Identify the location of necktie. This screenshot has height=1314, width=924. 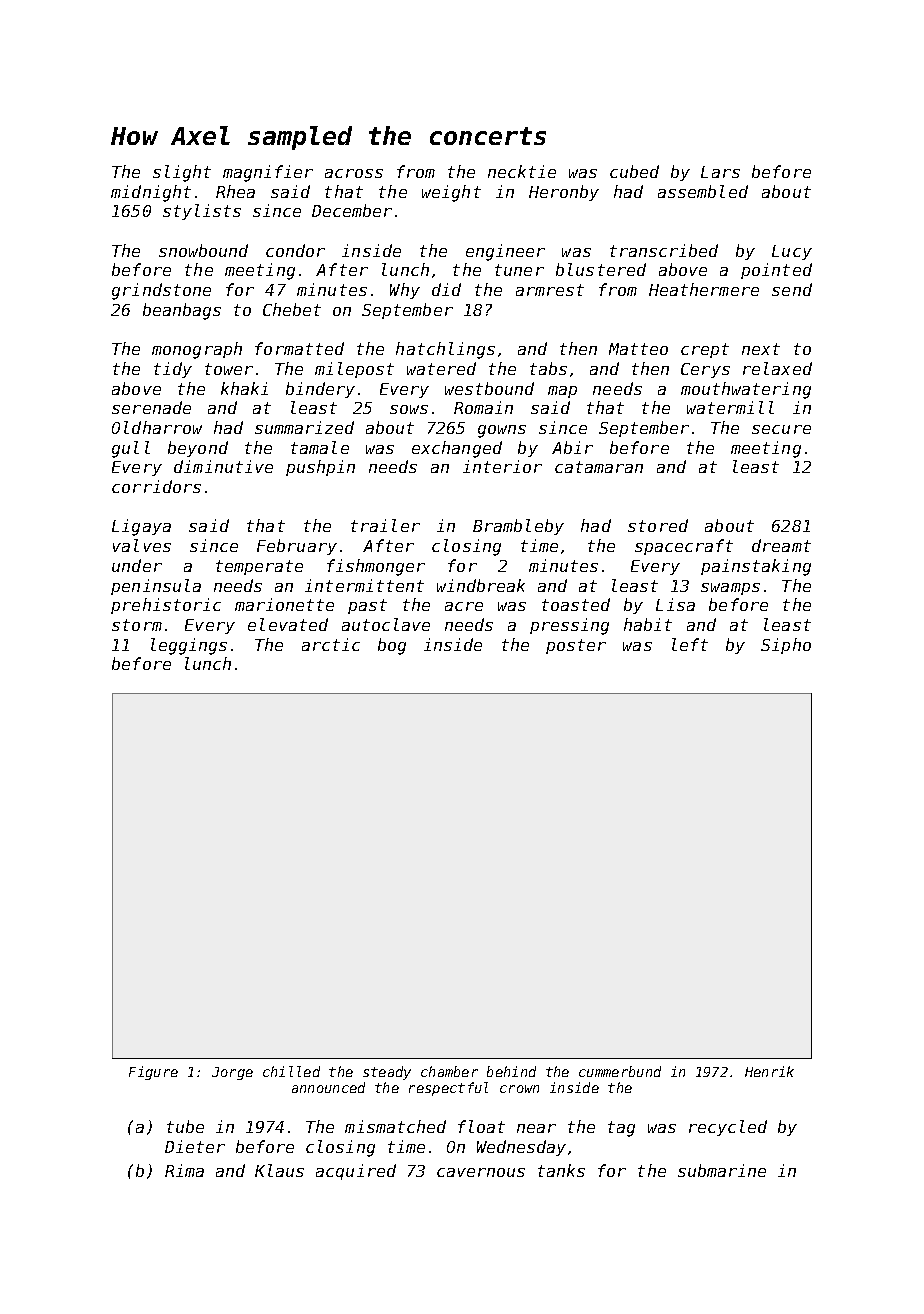
(522, 171).
